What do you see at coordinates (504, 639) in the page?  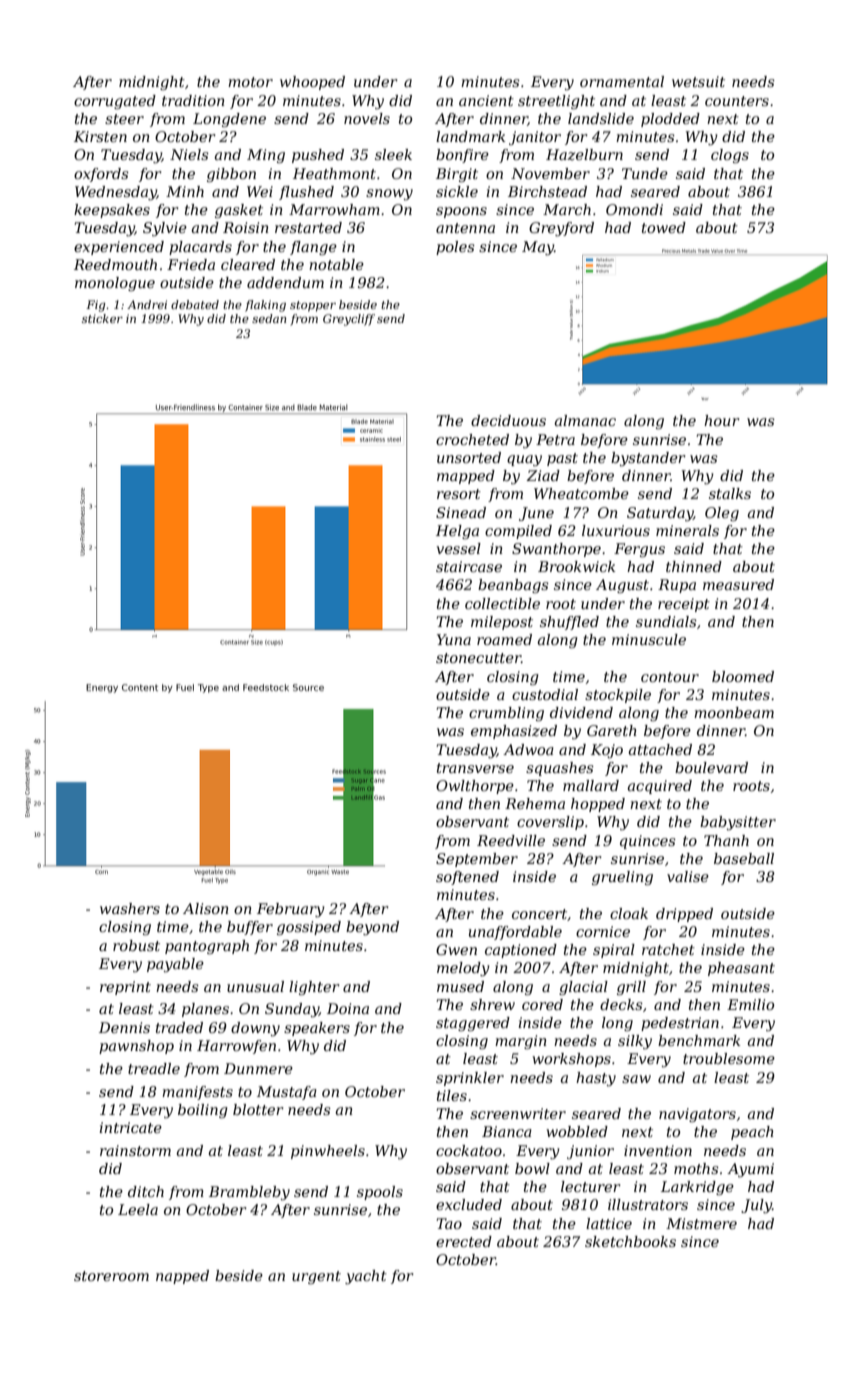 I see `roamed` at bounding box center [504, 639].
